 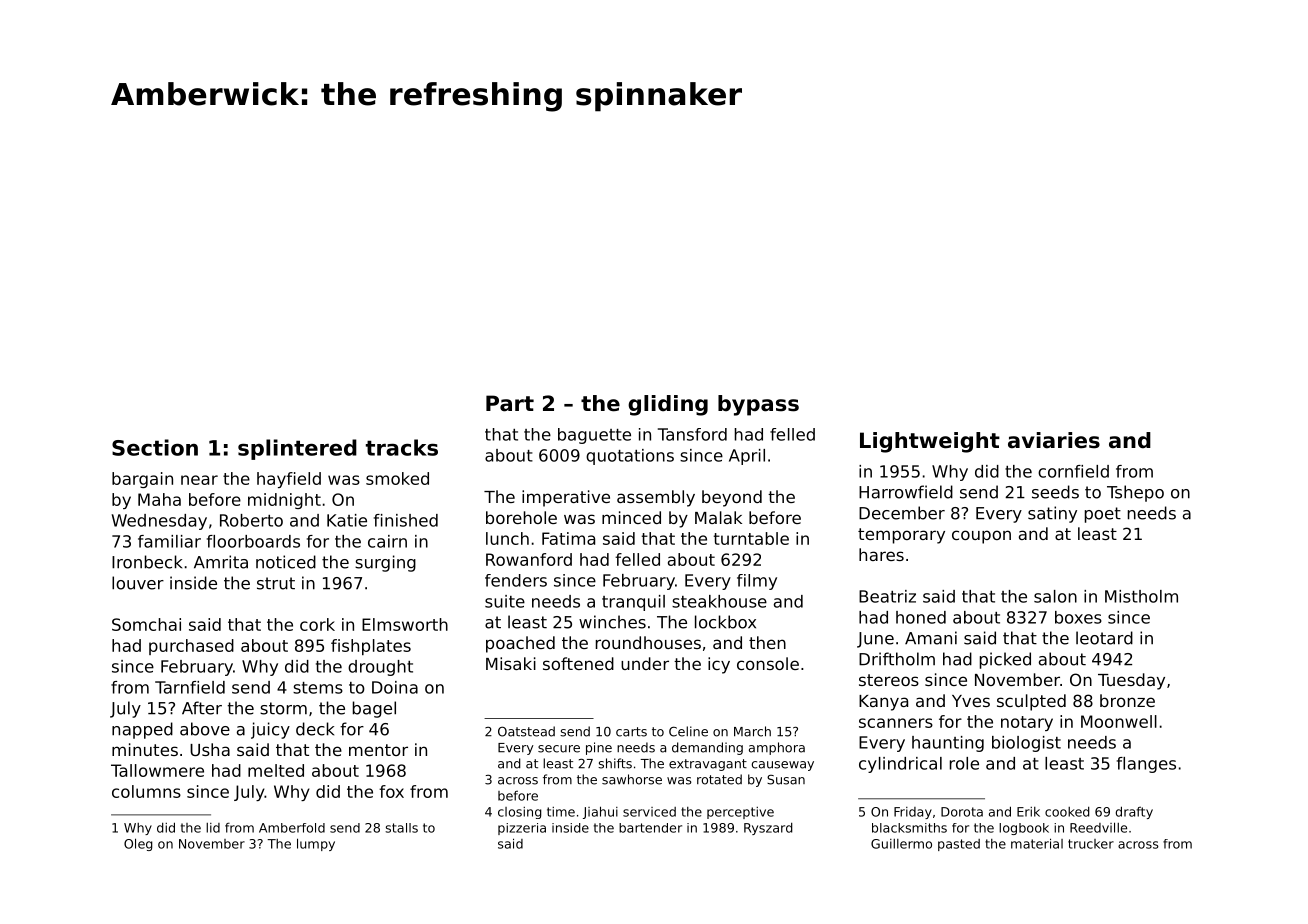 What do you see at coordinates (1054, 440) in the document?
I see `aviaries` at bounding box center [1054, 440].
